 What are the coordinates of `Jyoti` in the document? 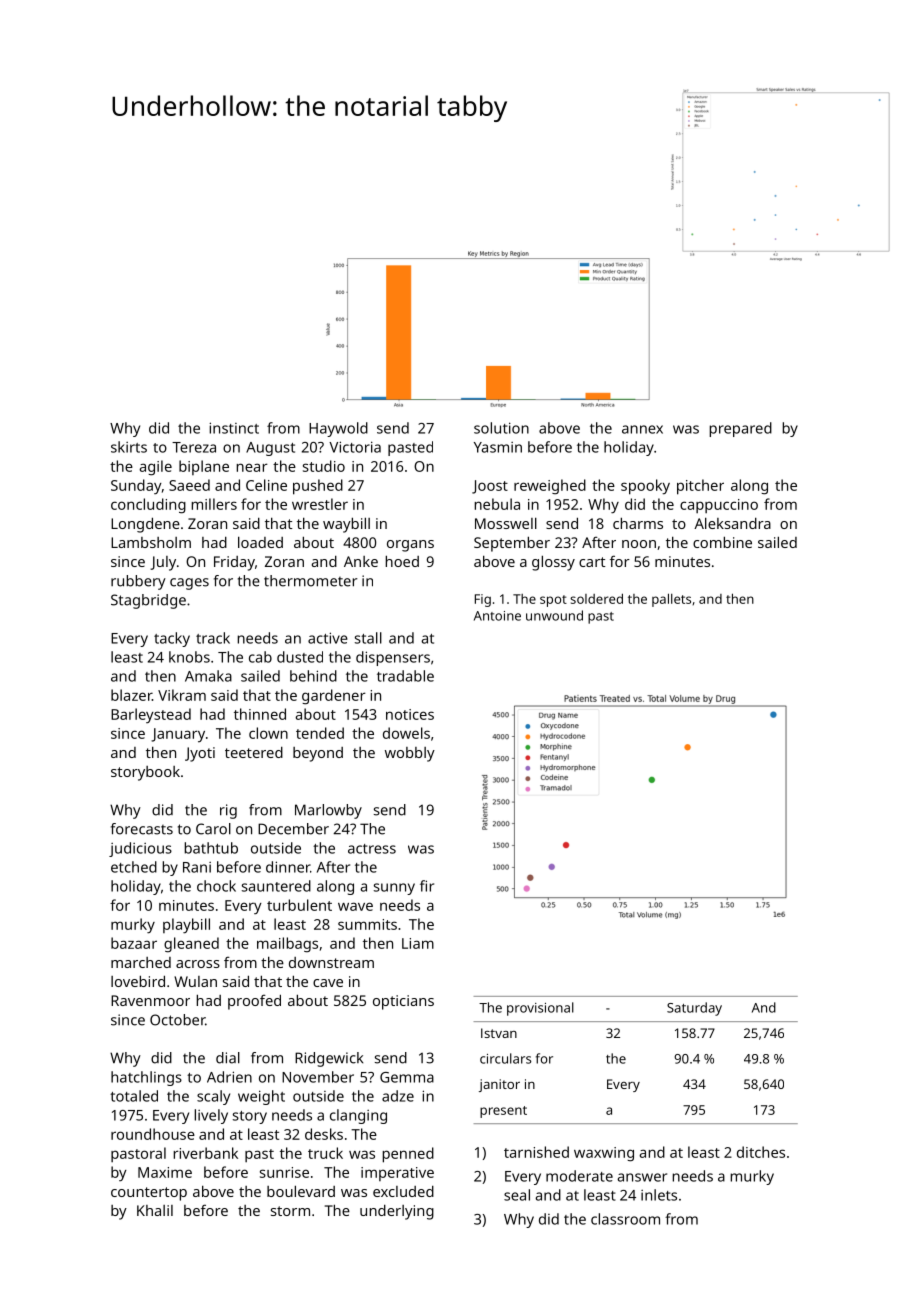 It's located at (200, 754).
